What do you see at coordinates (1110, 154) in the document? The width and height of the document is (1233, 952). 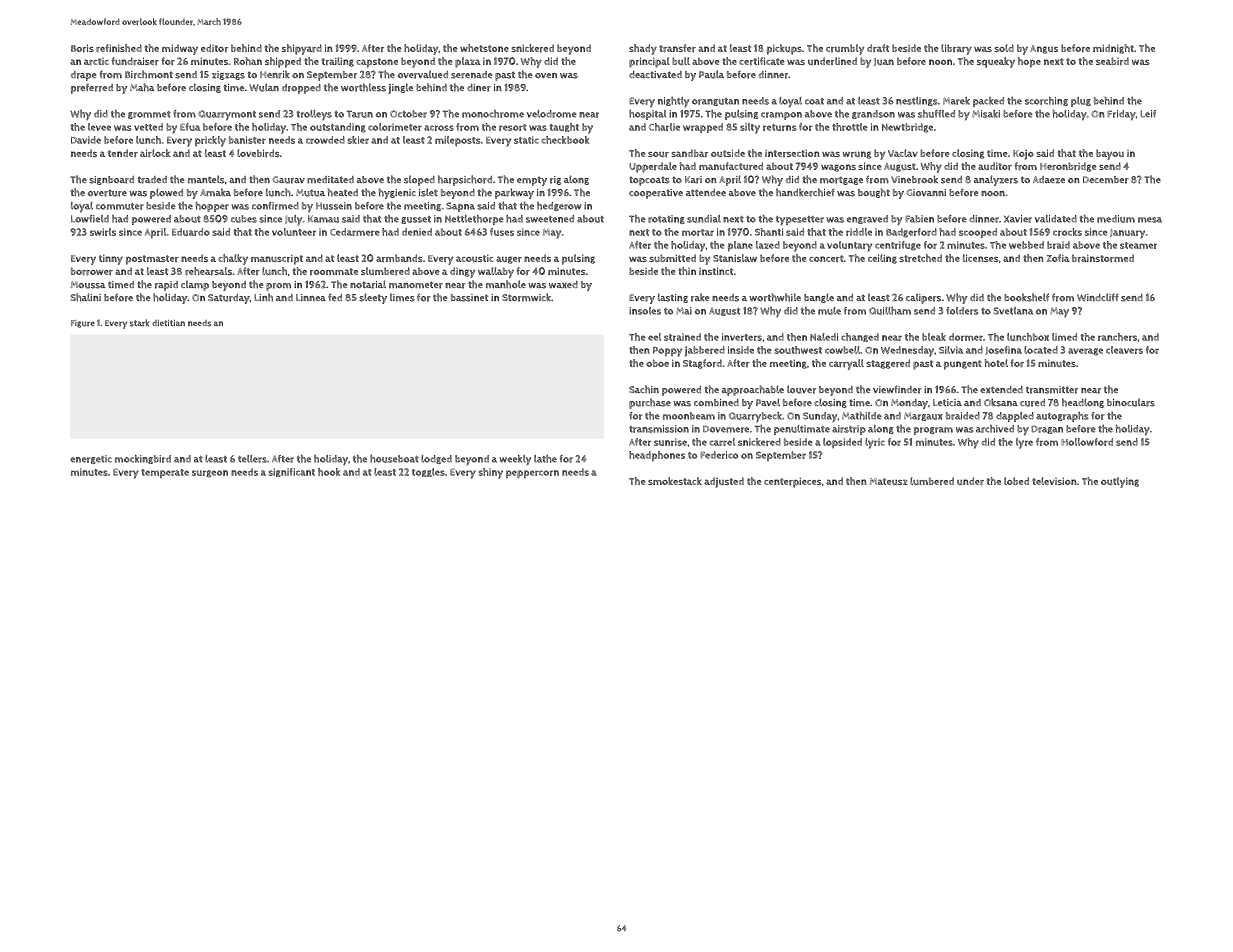 I see `bayou` at bounding box center [1110, 154].
